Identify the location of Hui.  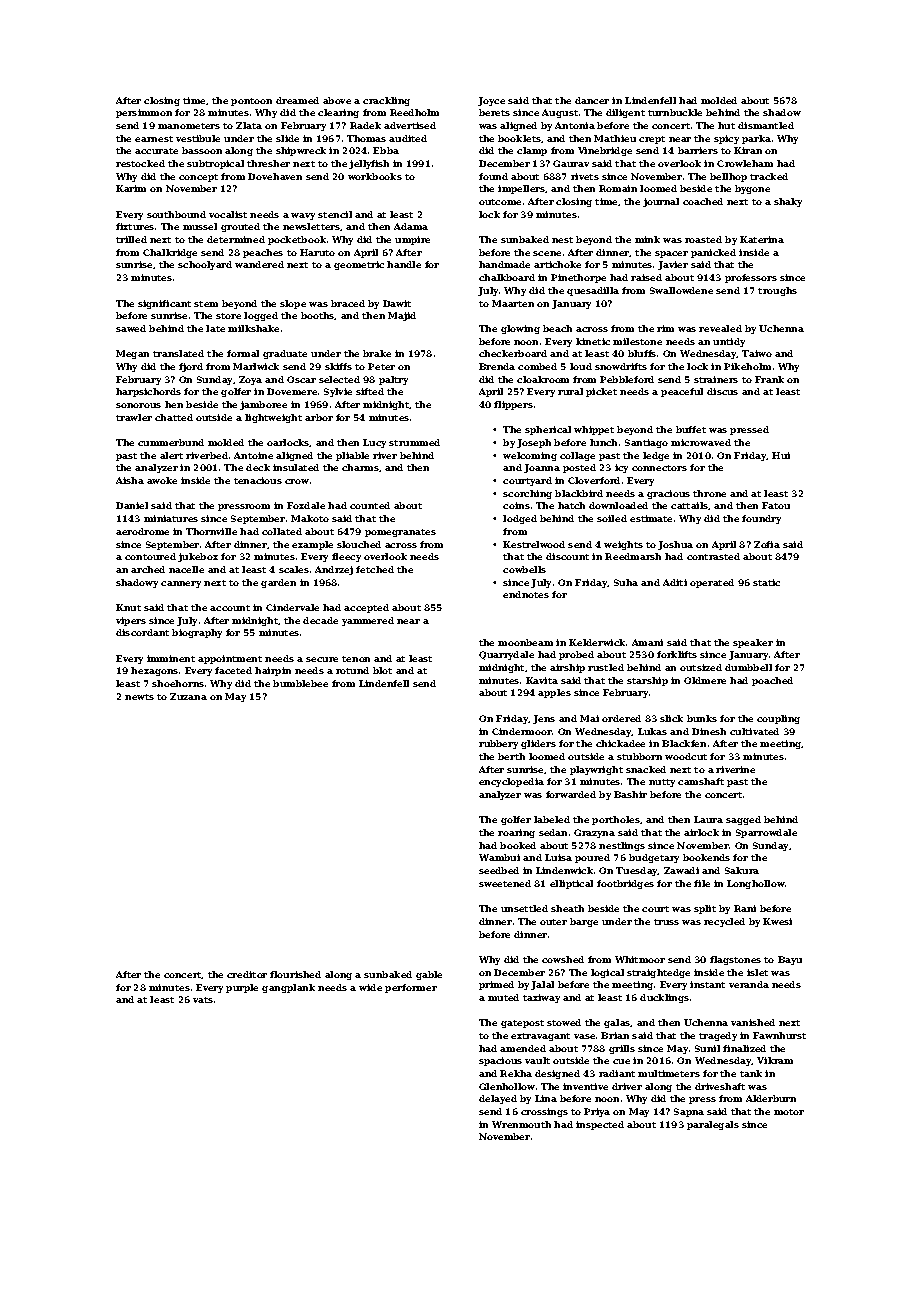
(781, 455).
